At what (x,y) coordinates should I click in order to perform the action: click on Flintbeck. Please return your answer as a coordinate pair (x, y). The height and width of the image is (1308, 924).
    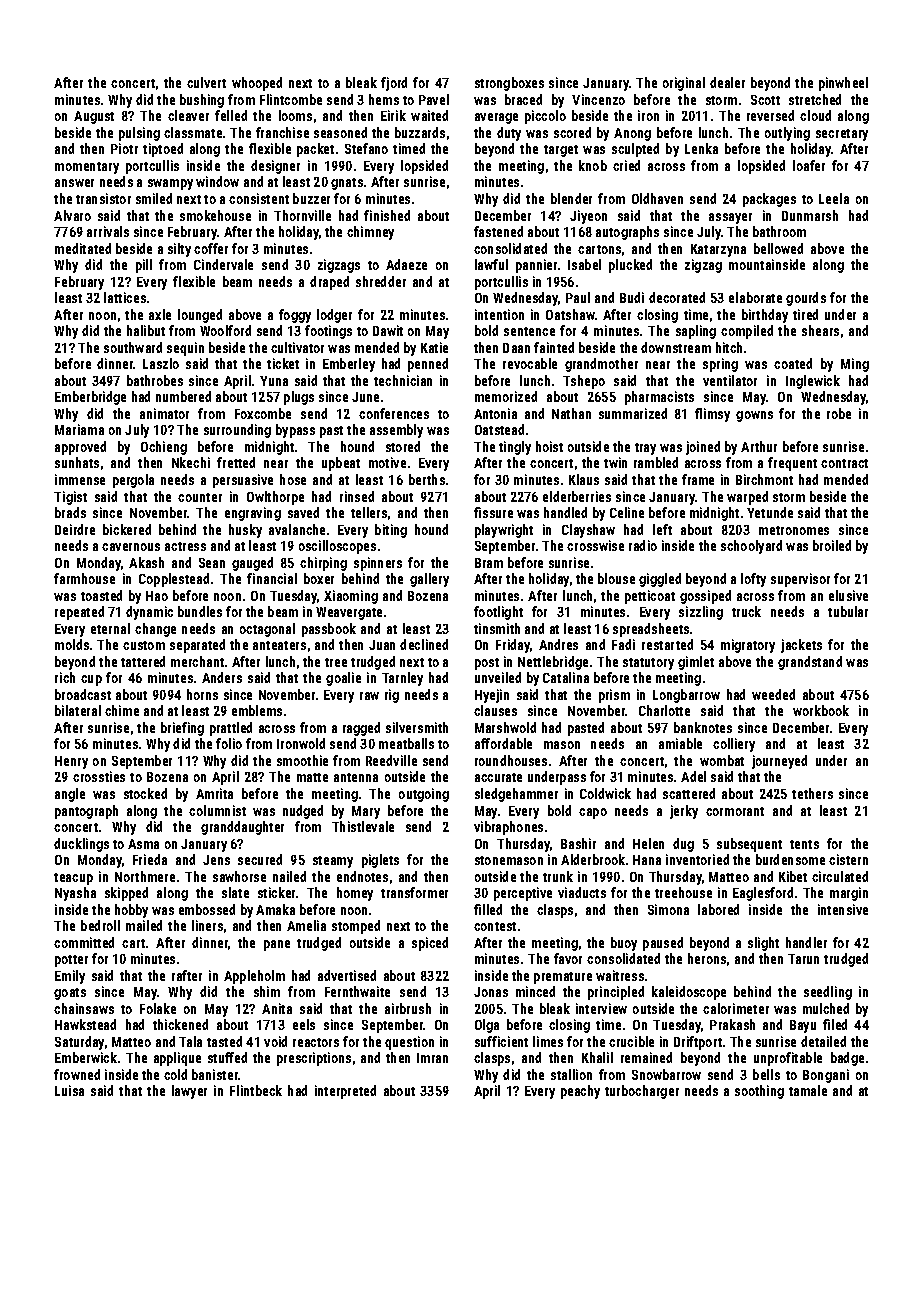
    Looking at the image, I should click on (256, 1090).
